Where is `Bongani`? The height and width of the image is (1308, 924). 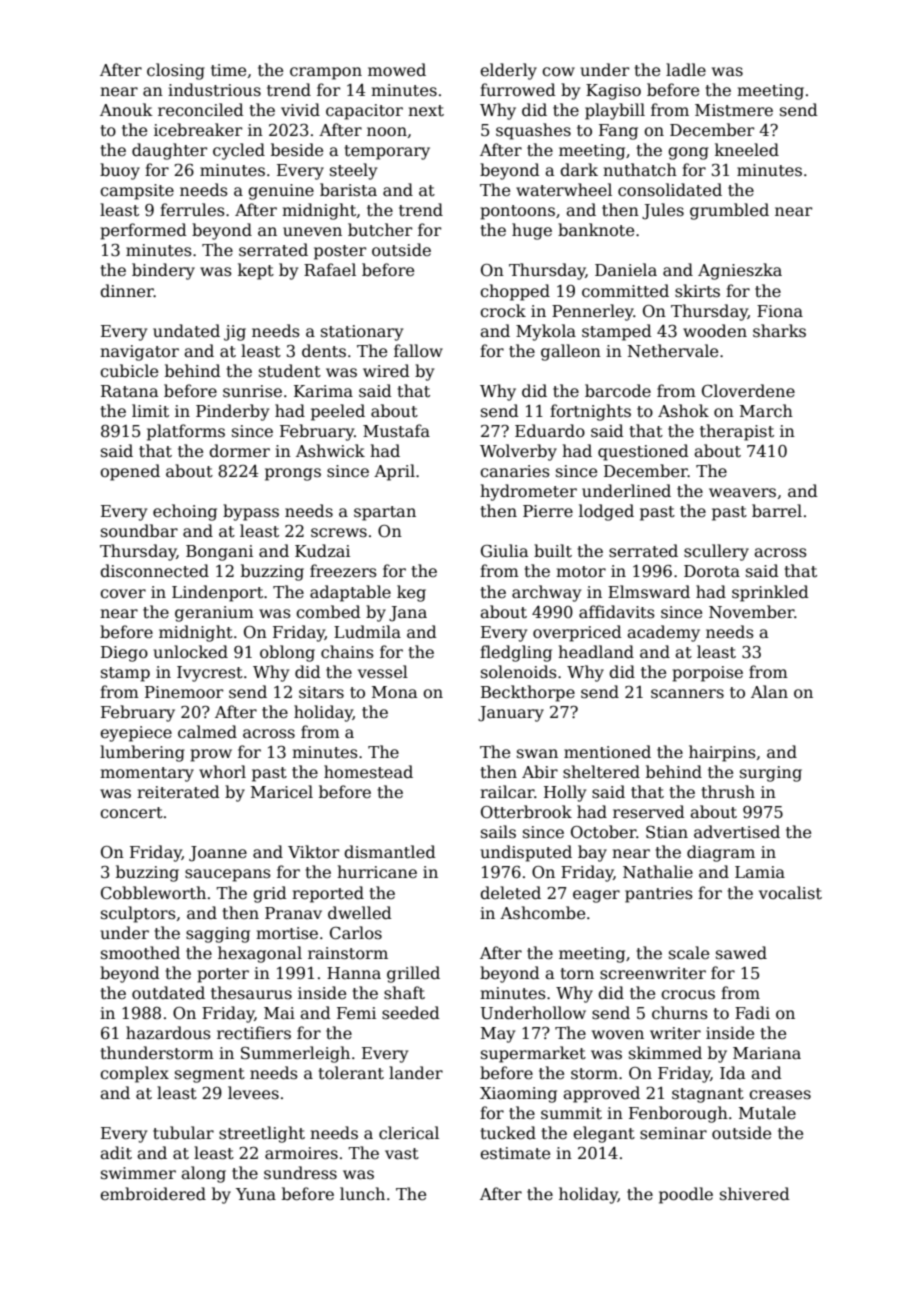
Bongani is located at coordinates (219, 553).
